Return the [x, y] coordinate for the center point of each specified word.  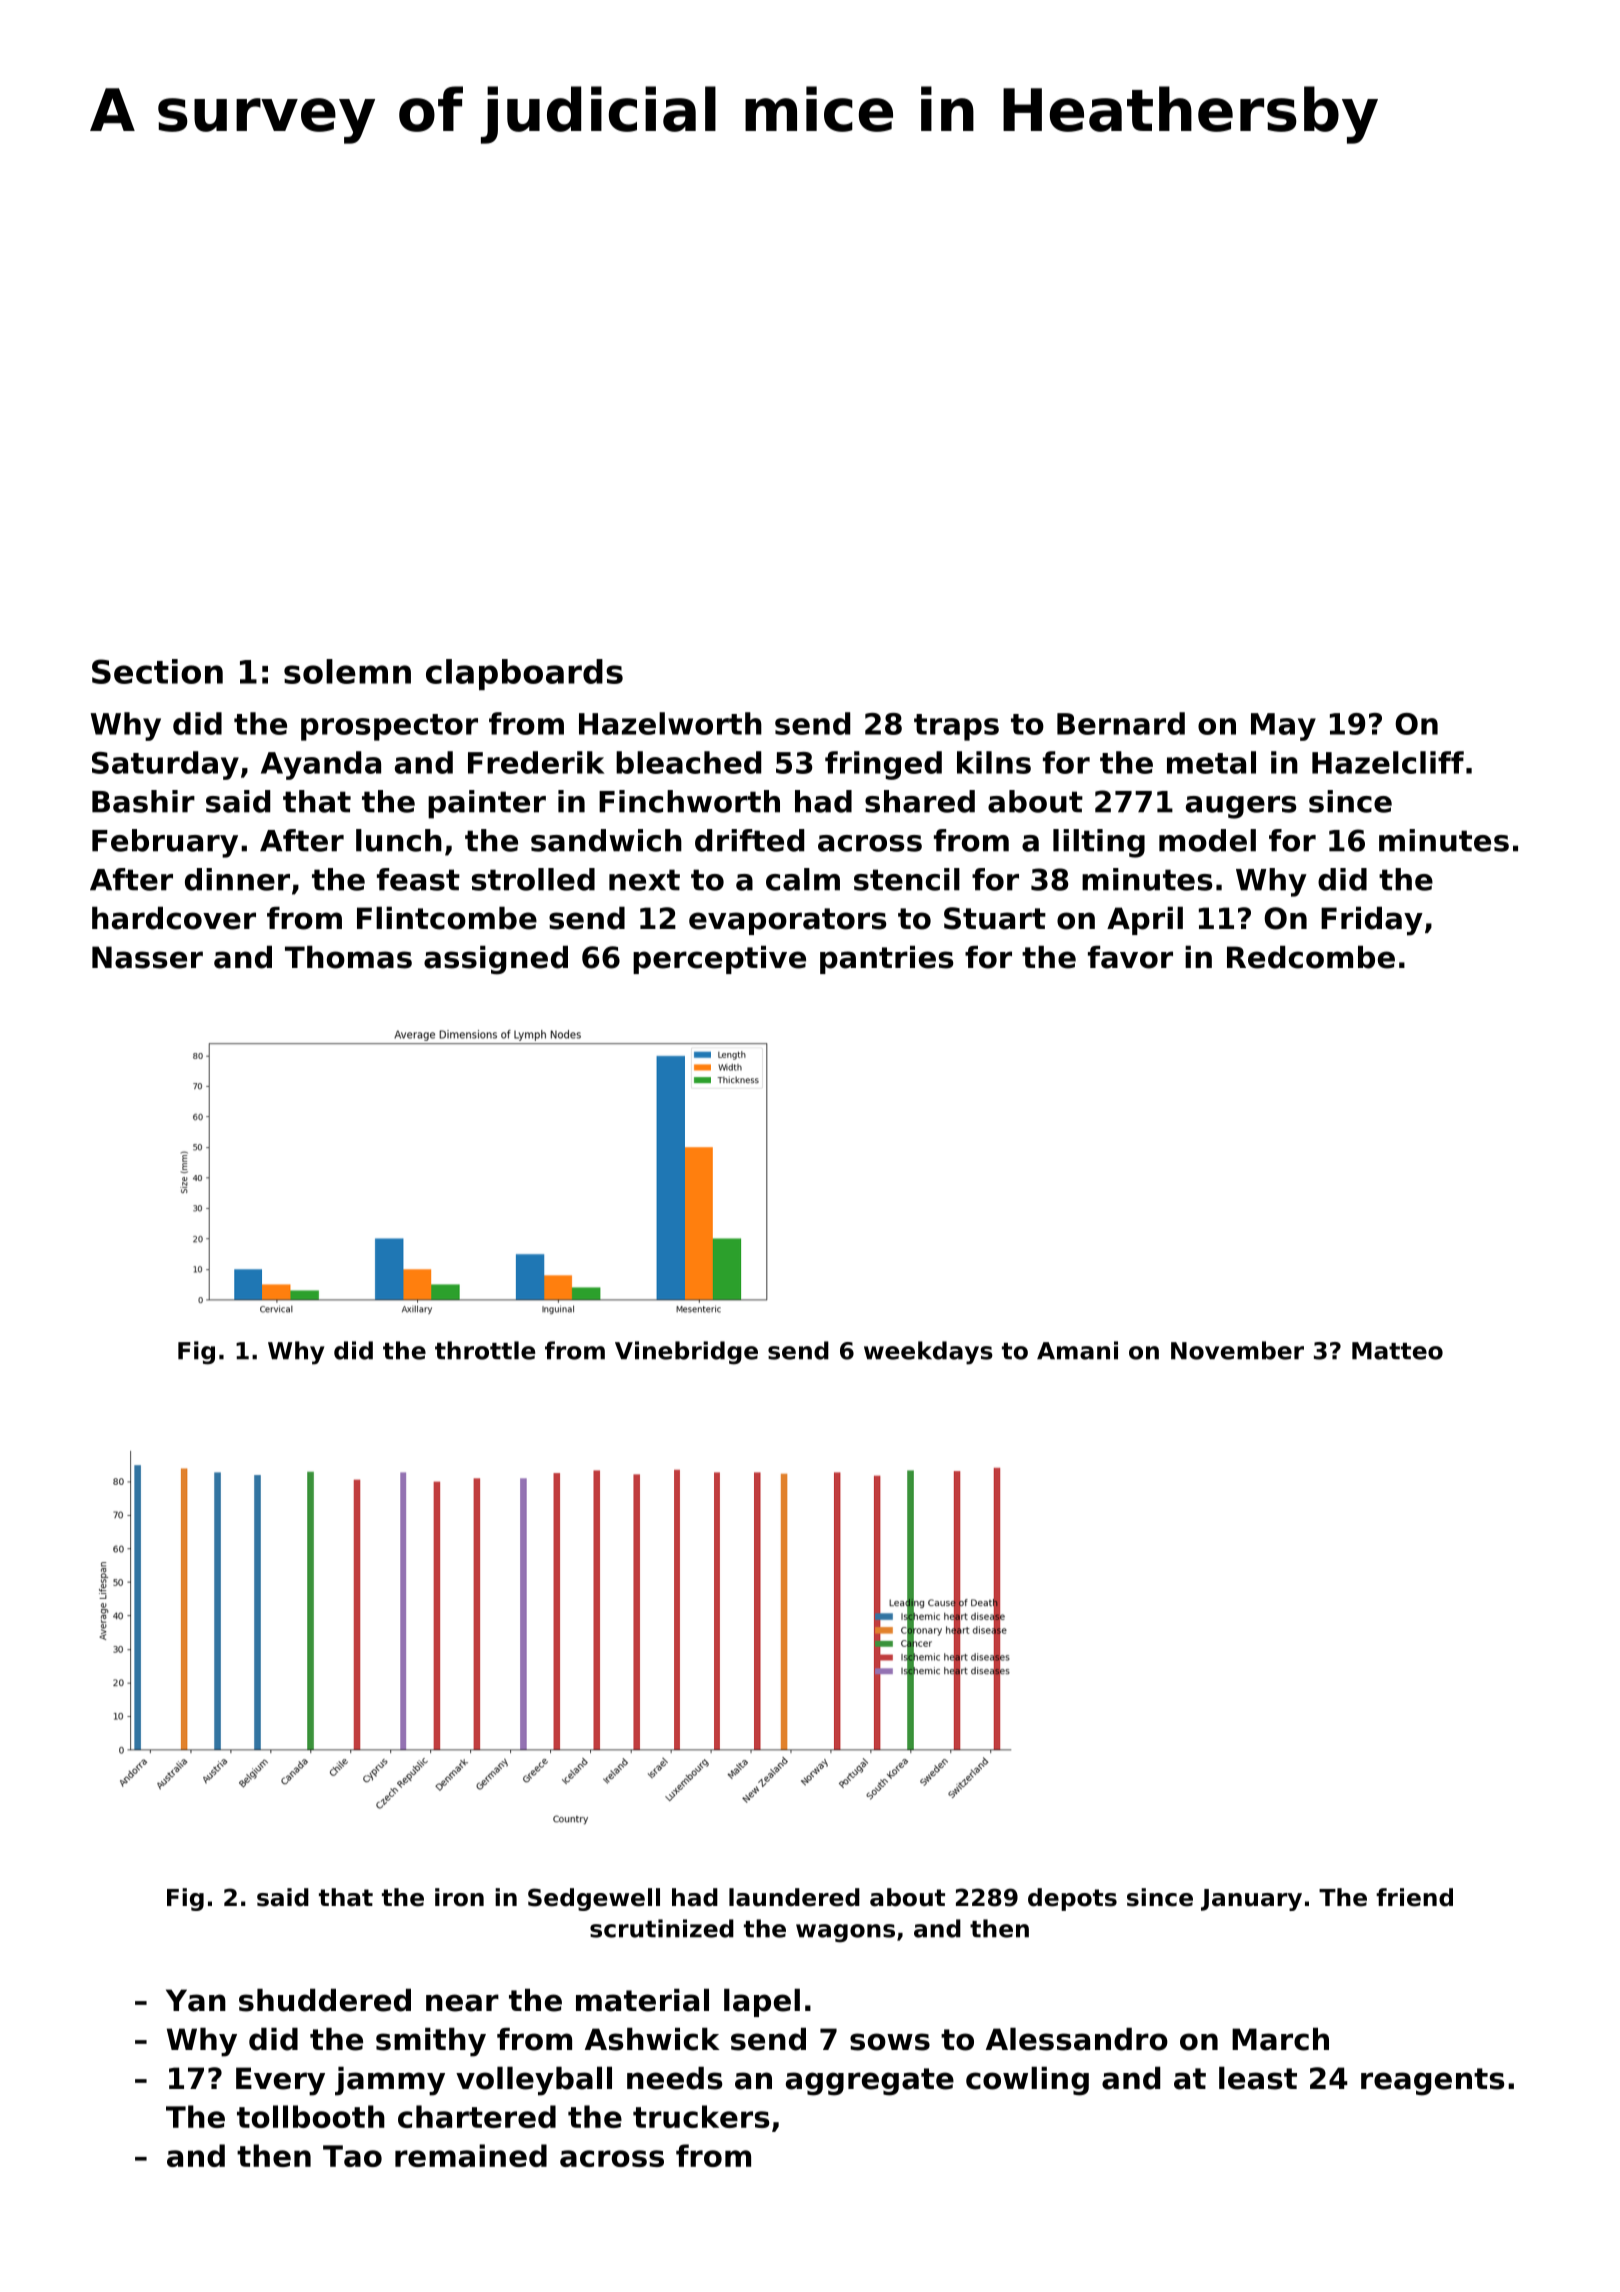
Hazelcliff [1388, 762]
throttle [485, 1350]
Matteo [1397, 1351]
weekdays [928, 1353]
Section [157, 671]
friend [1414, 1897]
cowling [1027, 2081]
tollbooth [311, 2116]
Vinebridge [686, 1353]
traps [956, 727]
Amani [1077, 1350]
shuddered [325, 2000]
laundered [794, 1897]
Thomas [348, 957]
